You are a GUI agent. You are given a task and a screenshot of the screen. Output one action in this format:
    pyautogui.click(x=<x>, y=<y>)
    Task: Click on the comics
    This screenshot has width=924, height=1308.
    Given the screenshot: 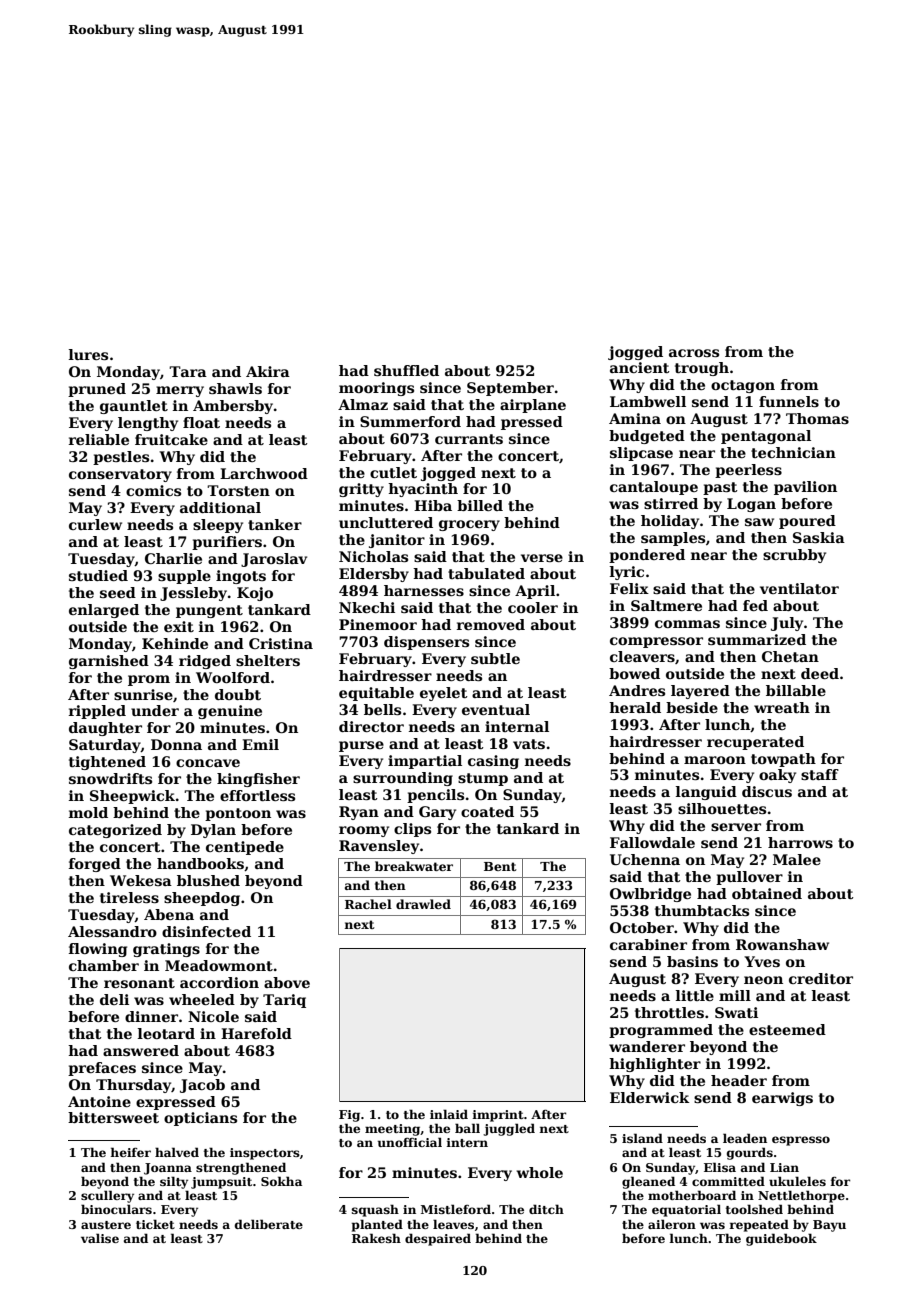 What is the action you would take?
    pyautogui.click(x=153, y=490)
